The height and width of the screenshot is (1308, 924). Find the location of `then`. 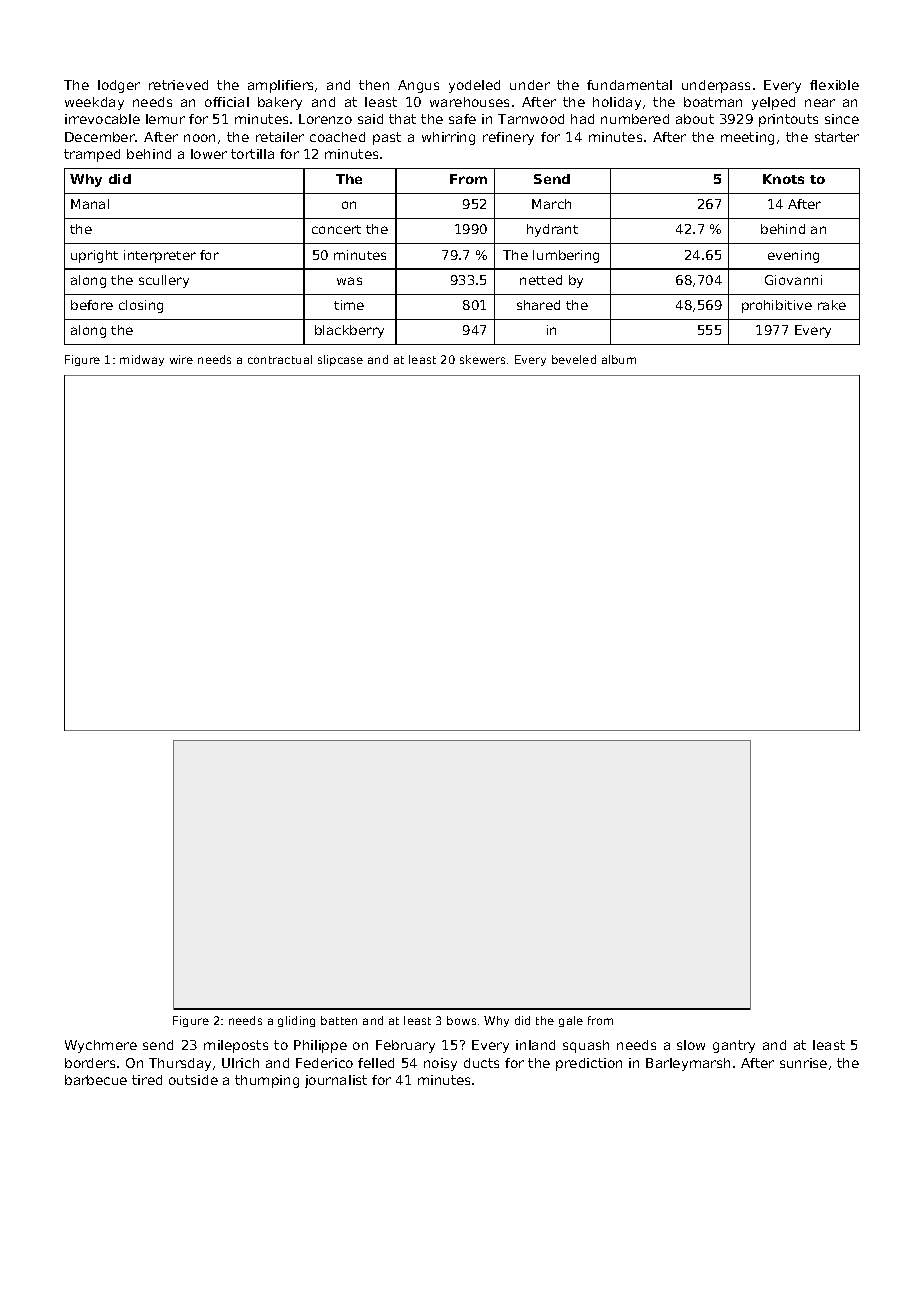

then is located at coordinates (374, 85).
